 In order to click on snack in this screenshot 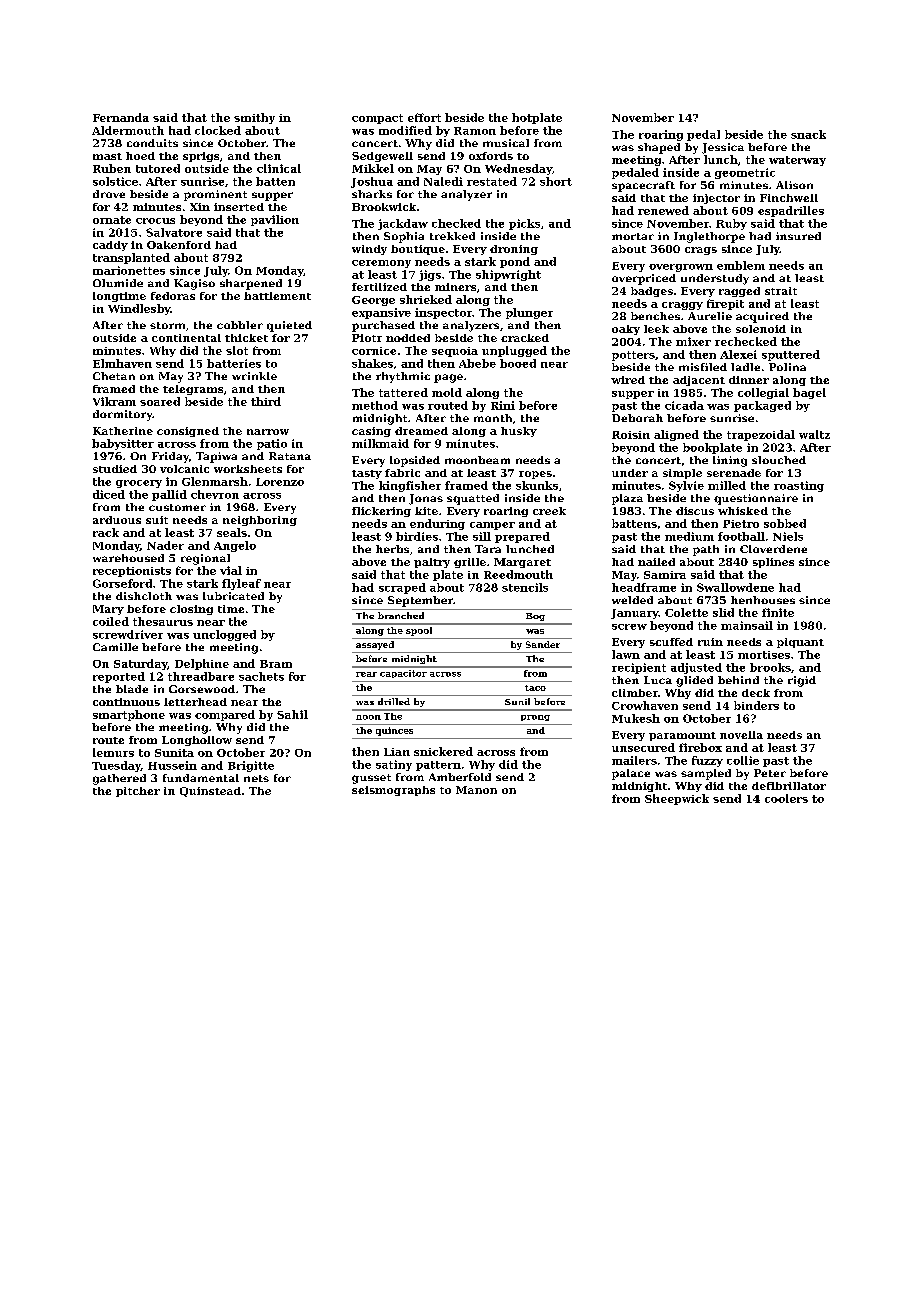, I will do `click(808, 134)`.
